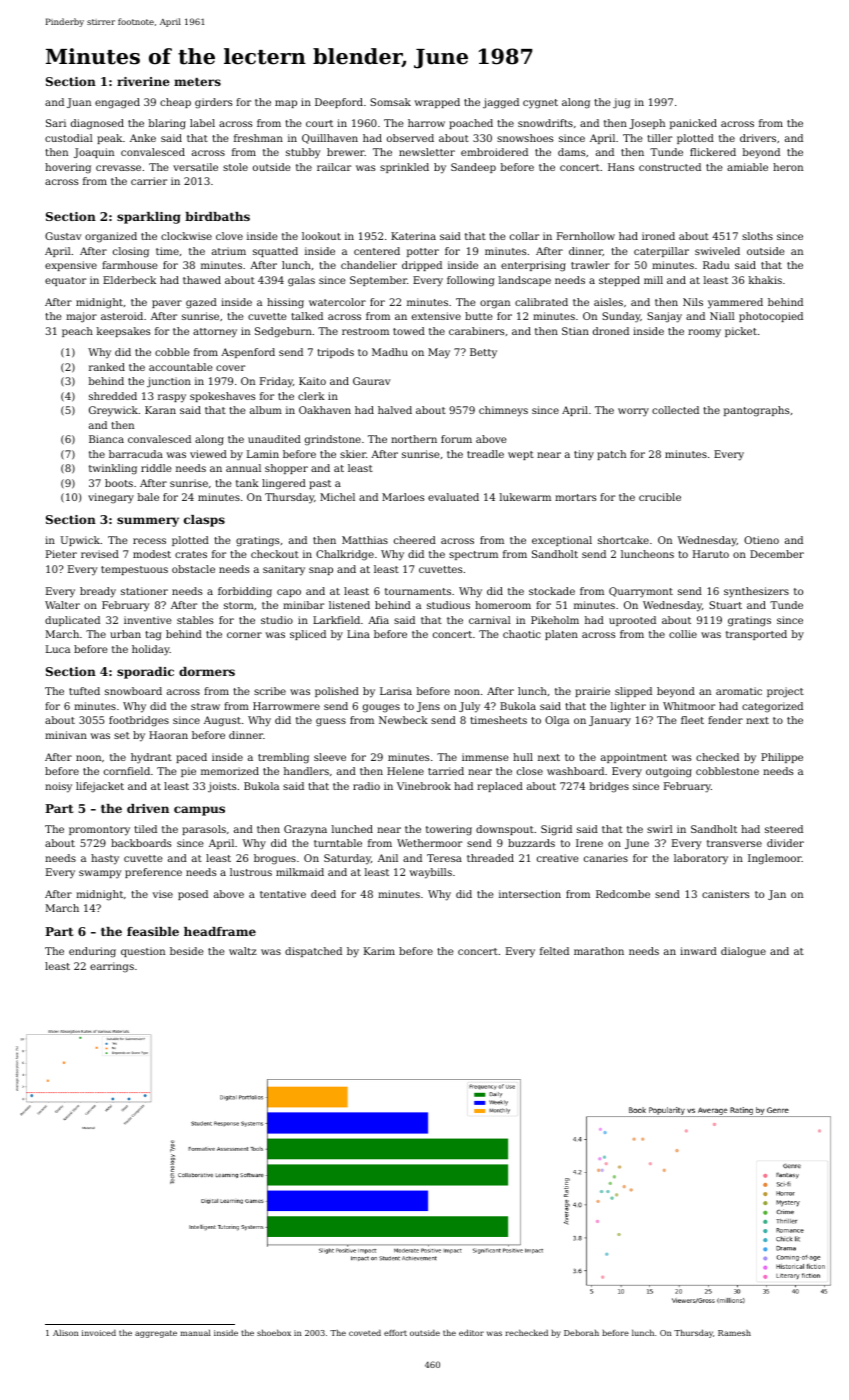  Describe the element at coordinates (505, 830) in the page. I see `downspout` at that location.
